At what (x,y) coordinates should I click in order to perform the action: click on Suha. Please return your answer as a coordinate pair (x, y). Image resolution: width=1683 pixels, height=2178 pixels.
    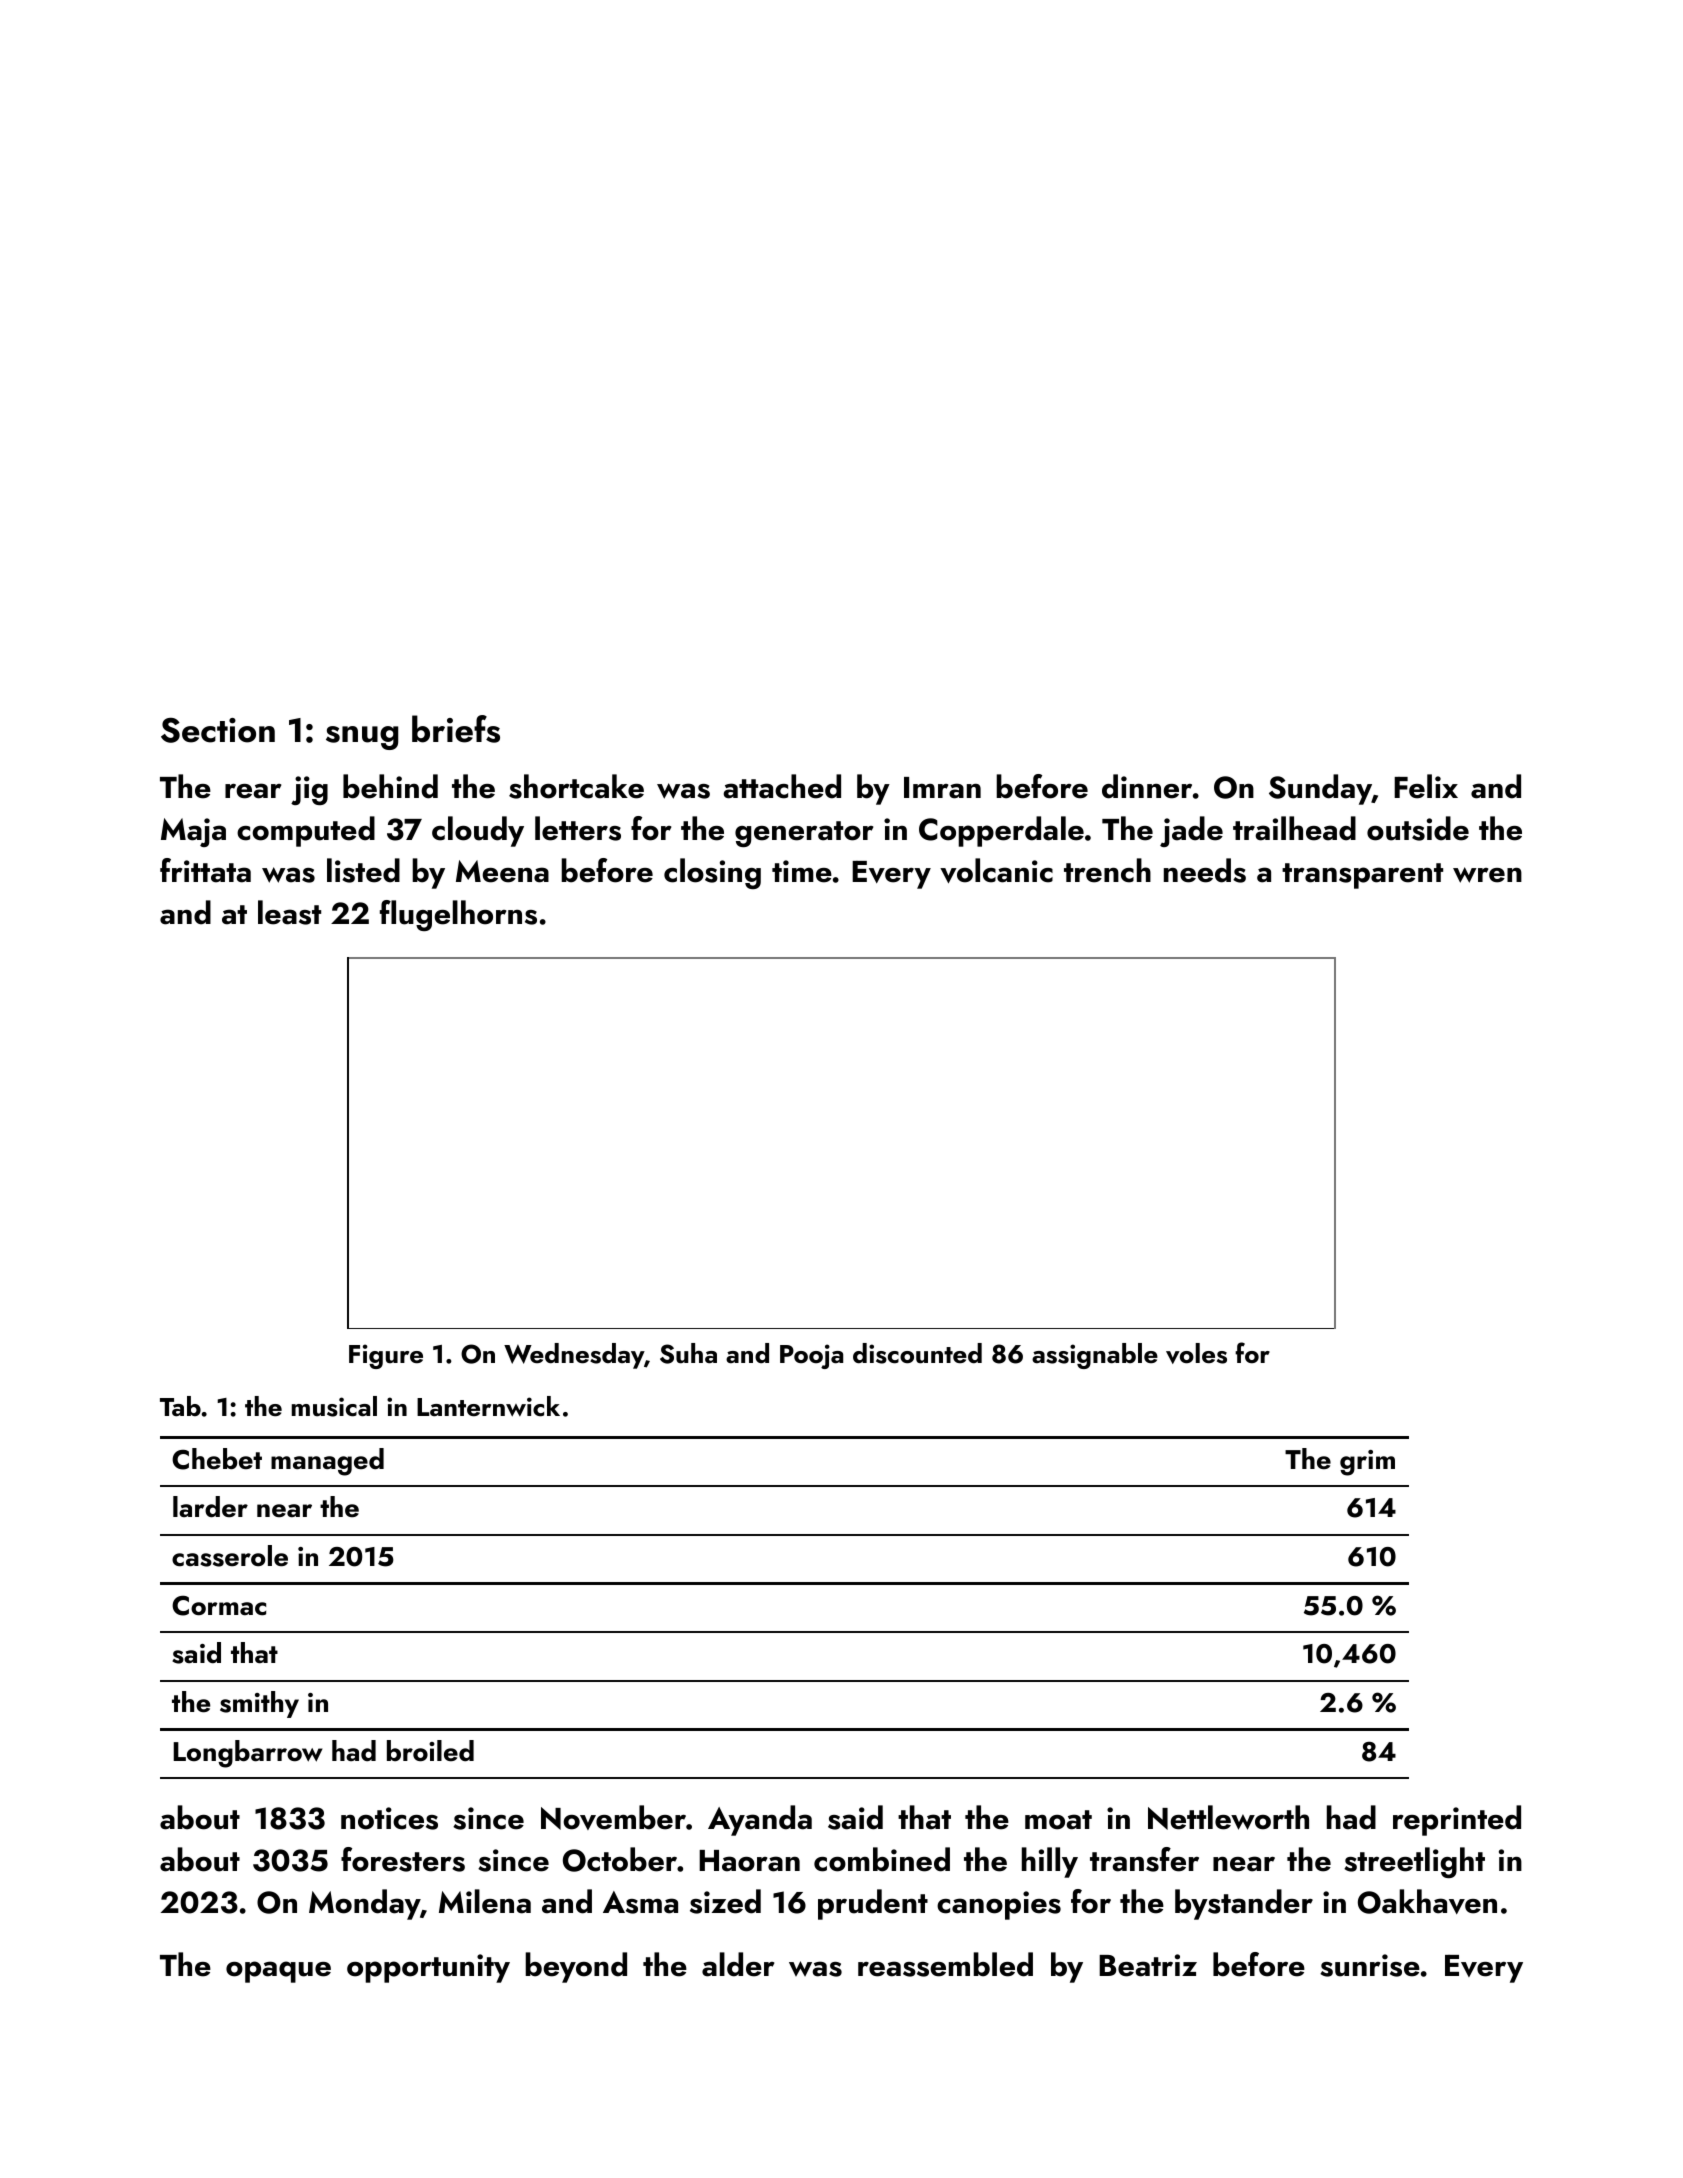
    Looking at the image, I should click on (688, 1353).
